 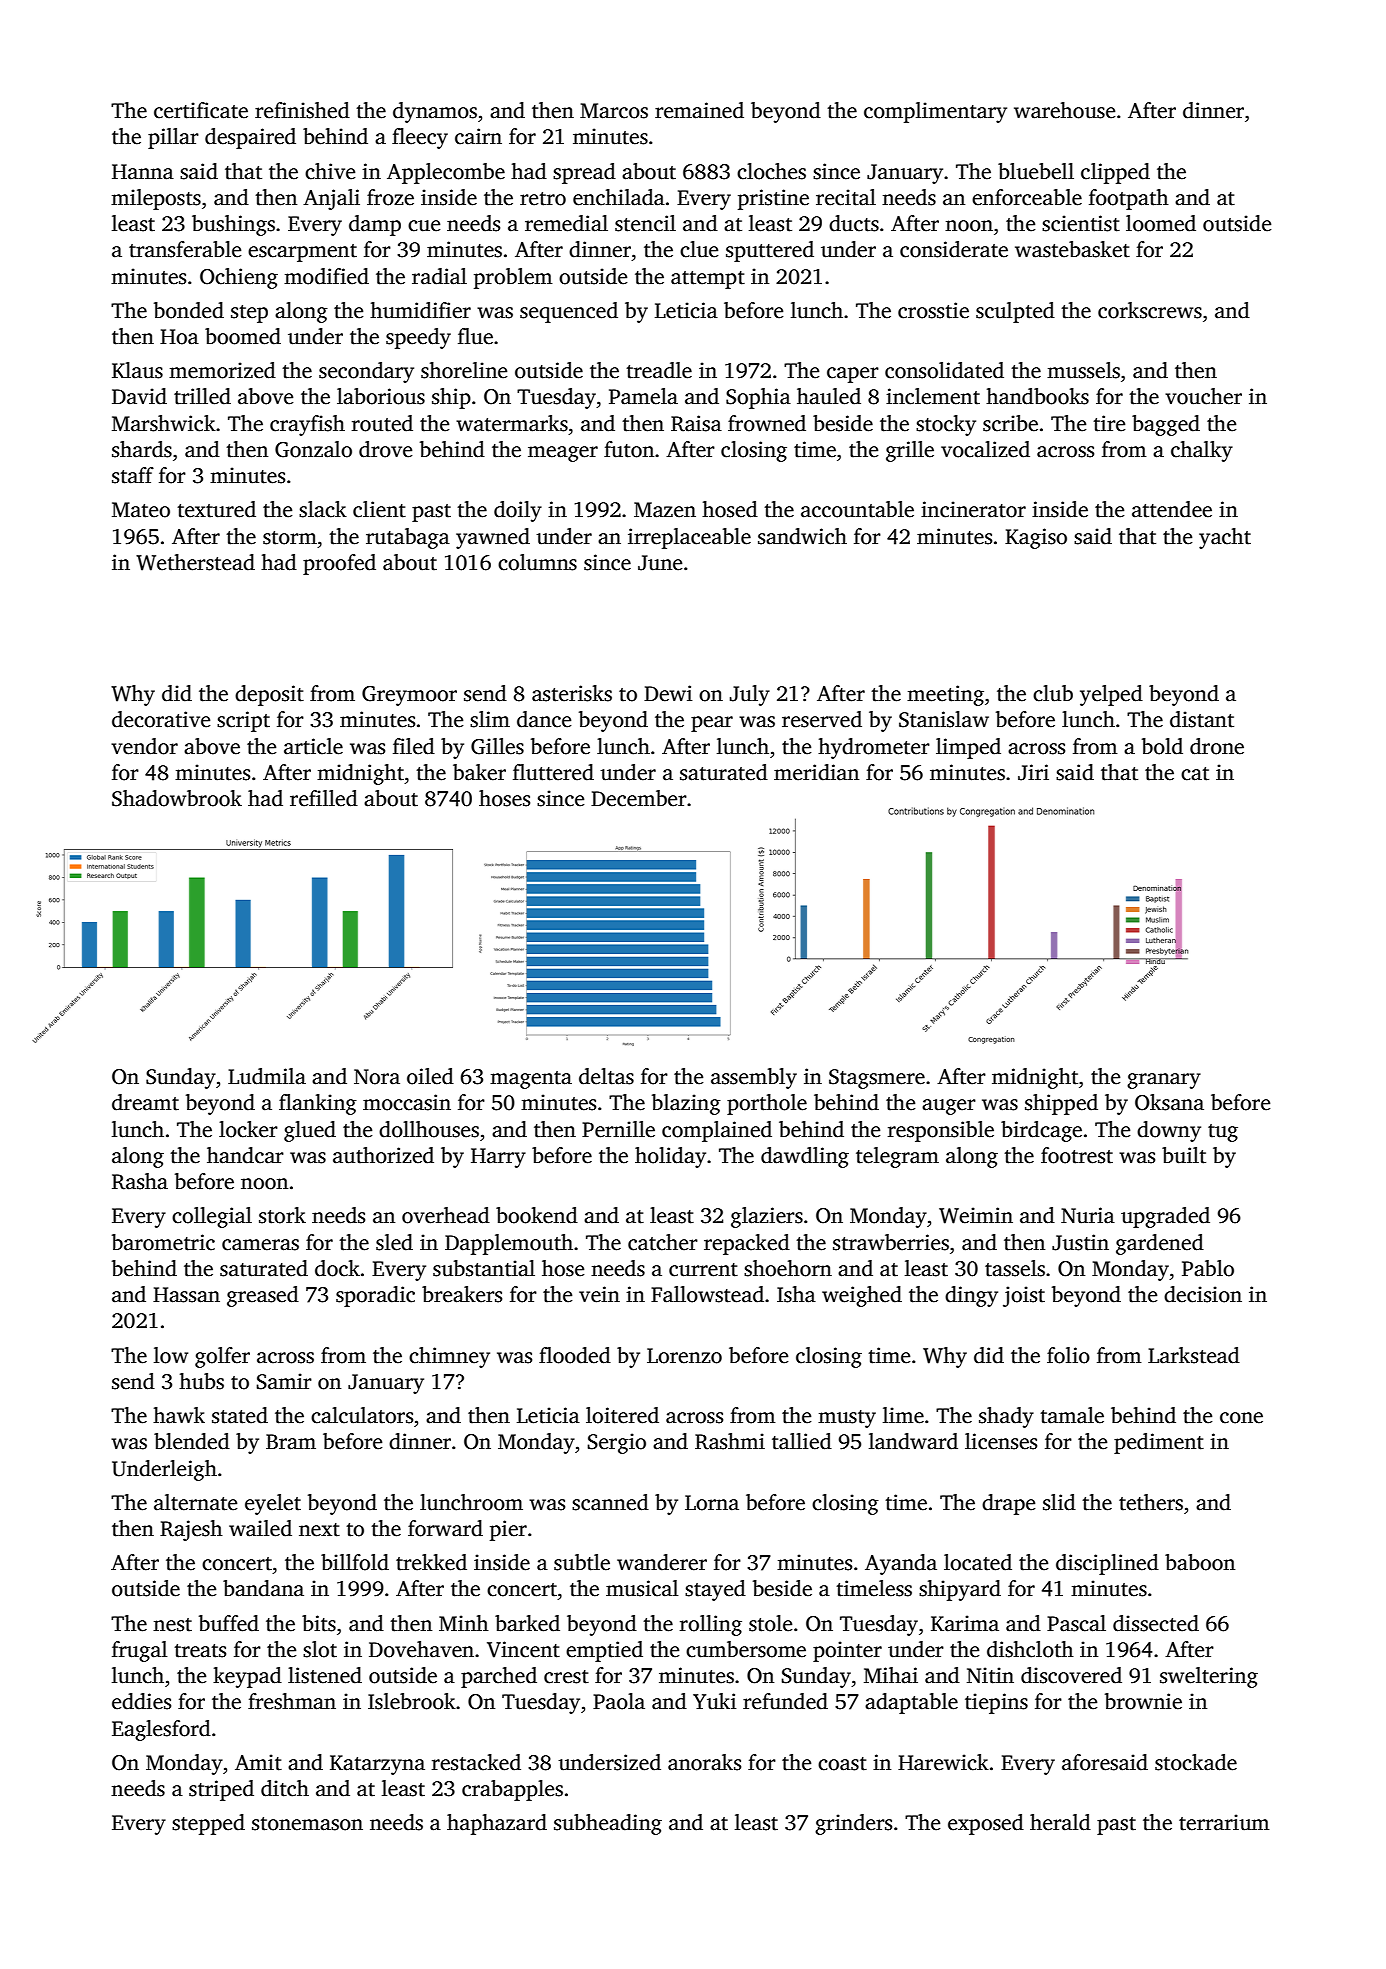 I want to click on refinished, so click(x=302, y=110).
